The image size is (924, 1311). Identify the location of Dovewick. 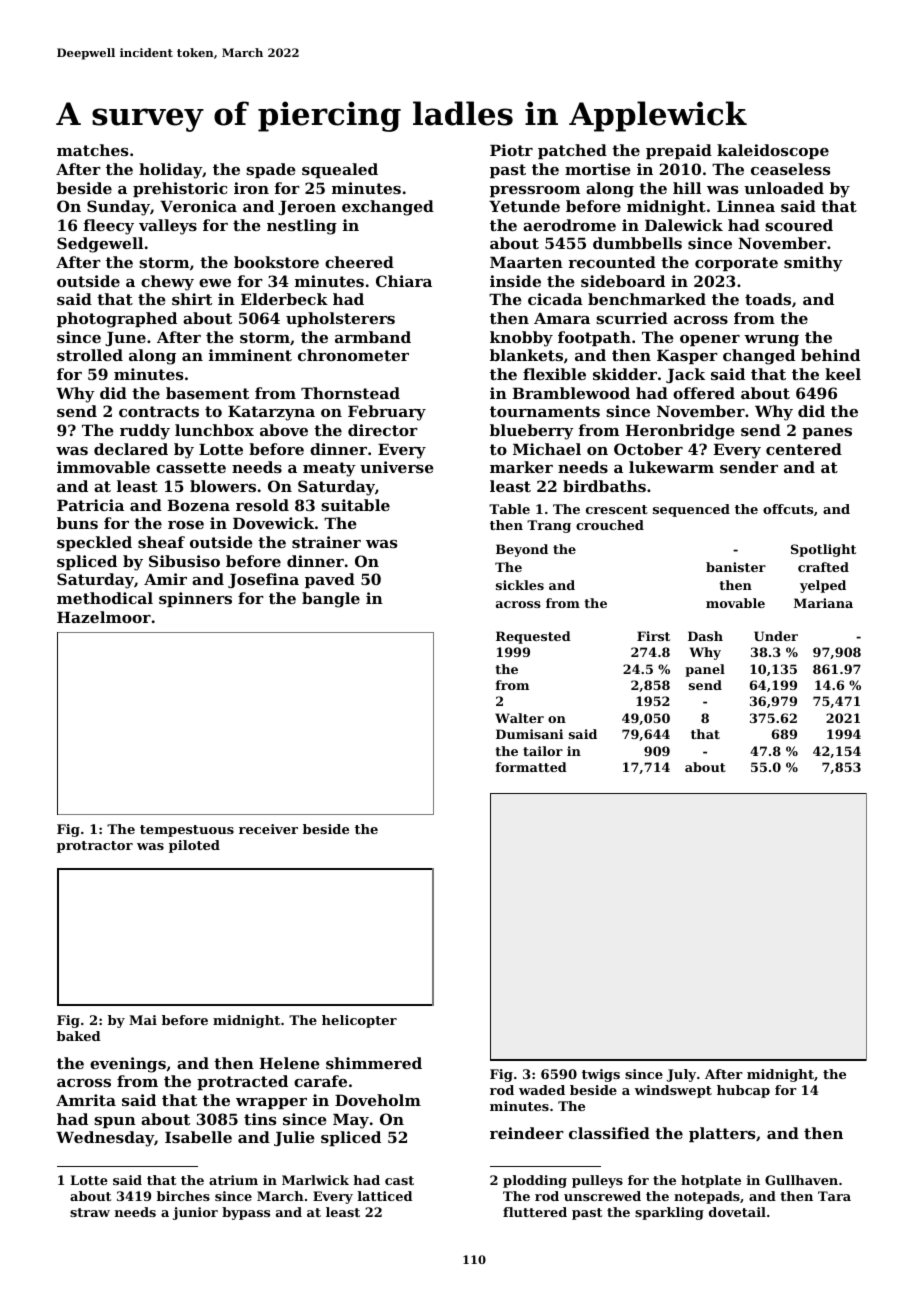
(273, 523).
